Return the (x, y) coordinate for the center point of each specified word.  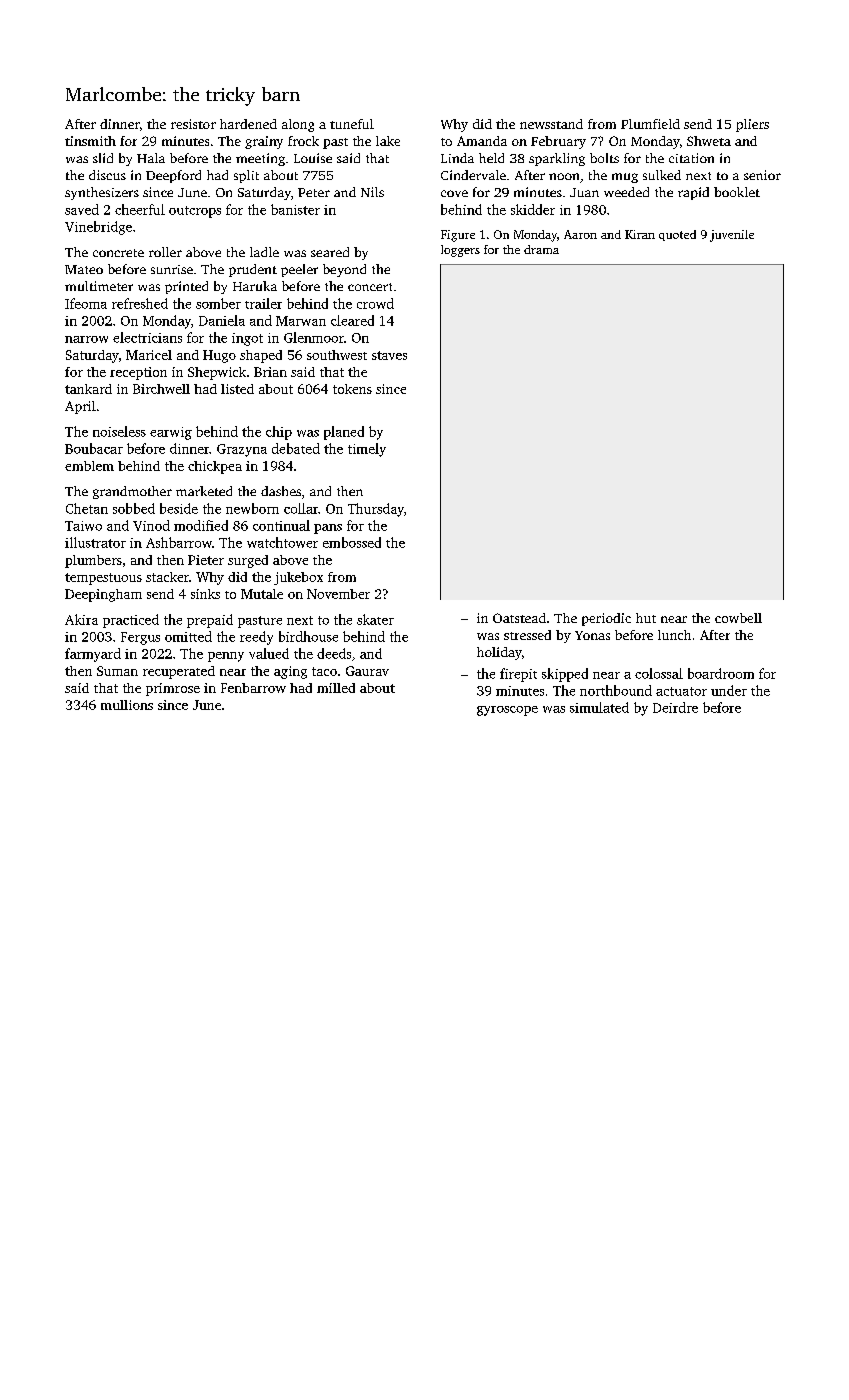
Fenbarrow (253, 688)
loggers (460, 251)
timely (367, 450)
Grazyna (242, 450)
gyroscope (507, 711)
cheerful (140, 209)
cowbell (738, 618)
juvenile (732, 236)
